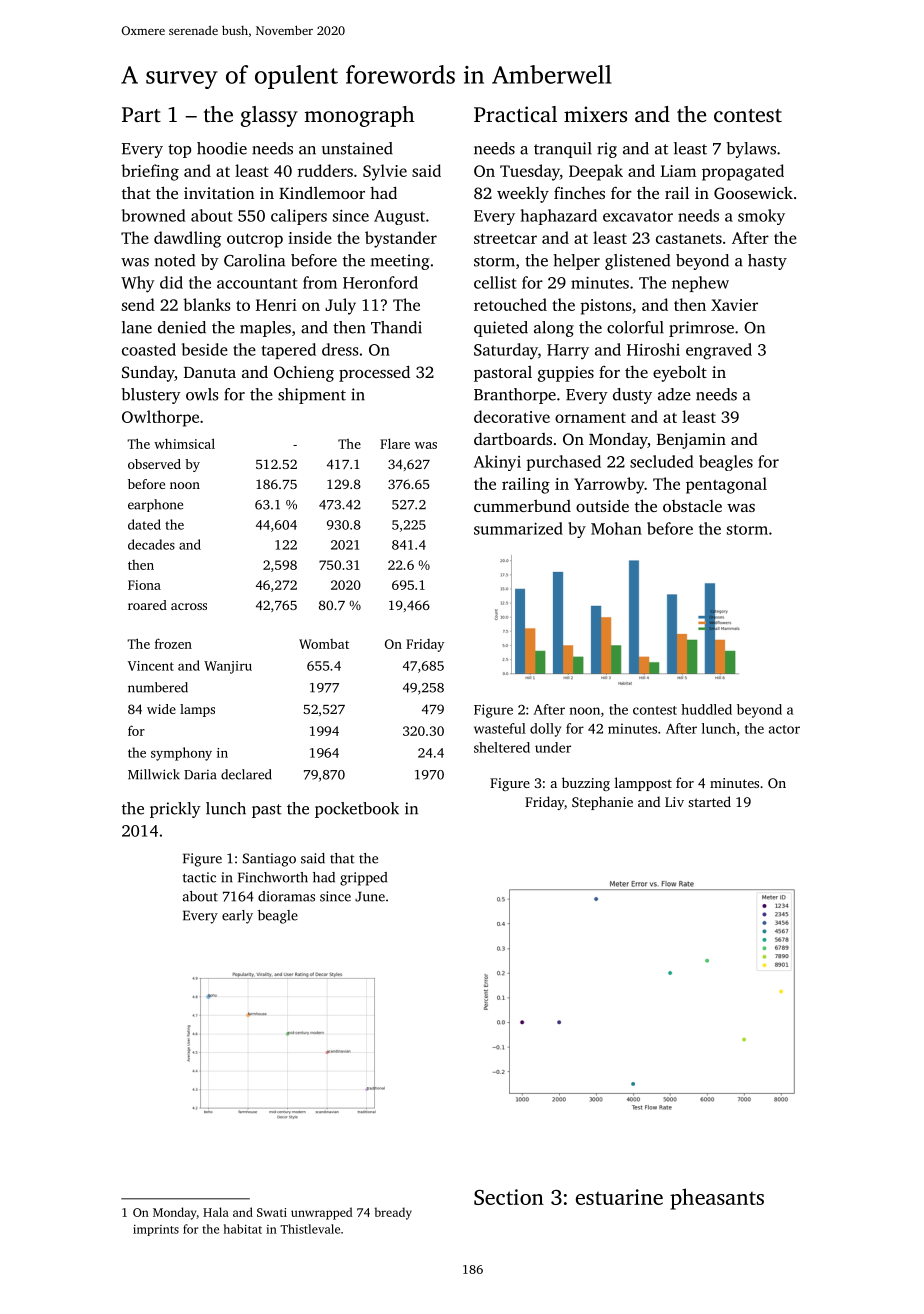  What do you see at coordinates (156, 1230) in the document?
I see `imprints` at bounding box center [156, 1230].
